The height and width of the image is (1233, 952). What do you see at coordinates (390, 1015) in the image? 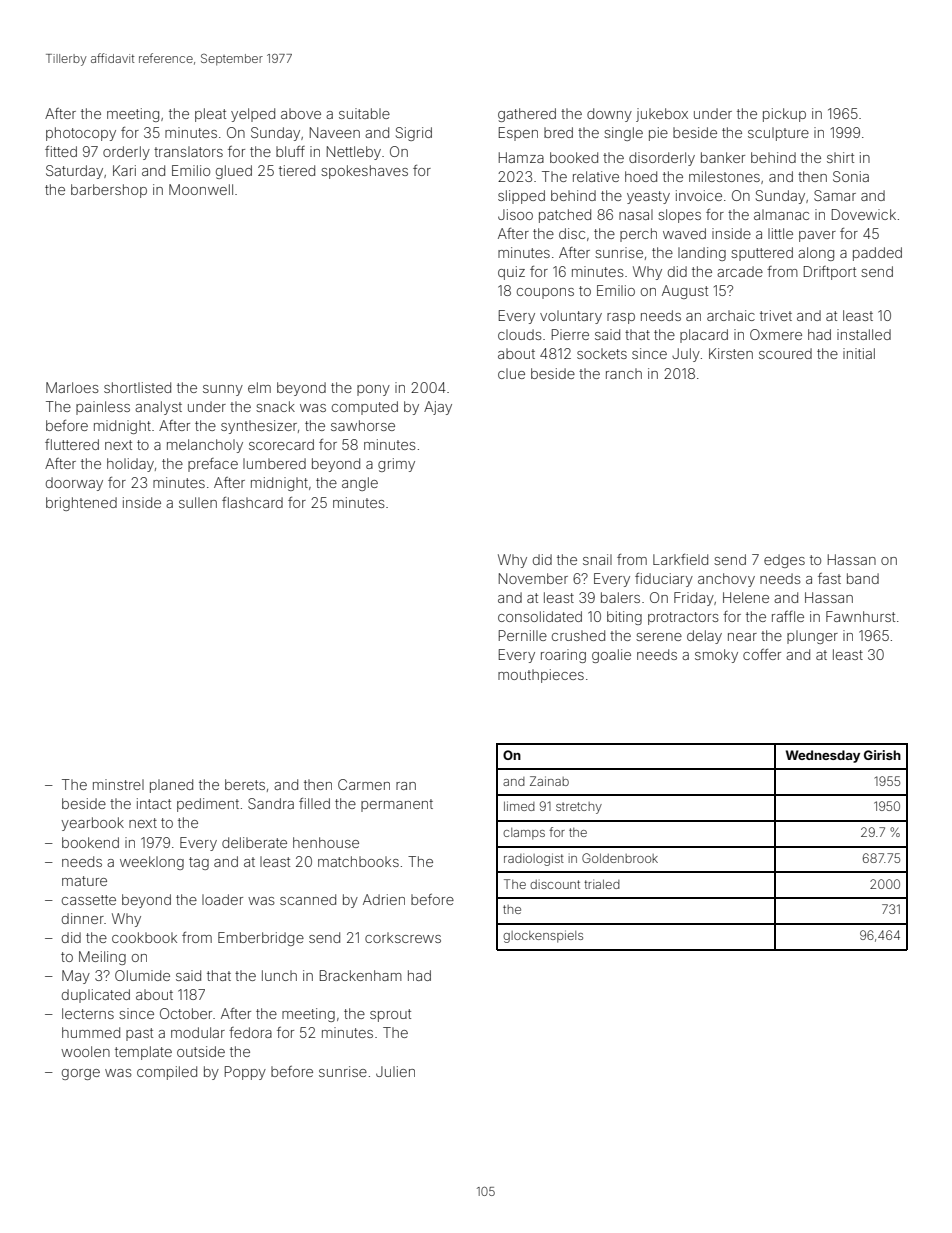
I see `sprout` at bounding box center [390, 1015].
